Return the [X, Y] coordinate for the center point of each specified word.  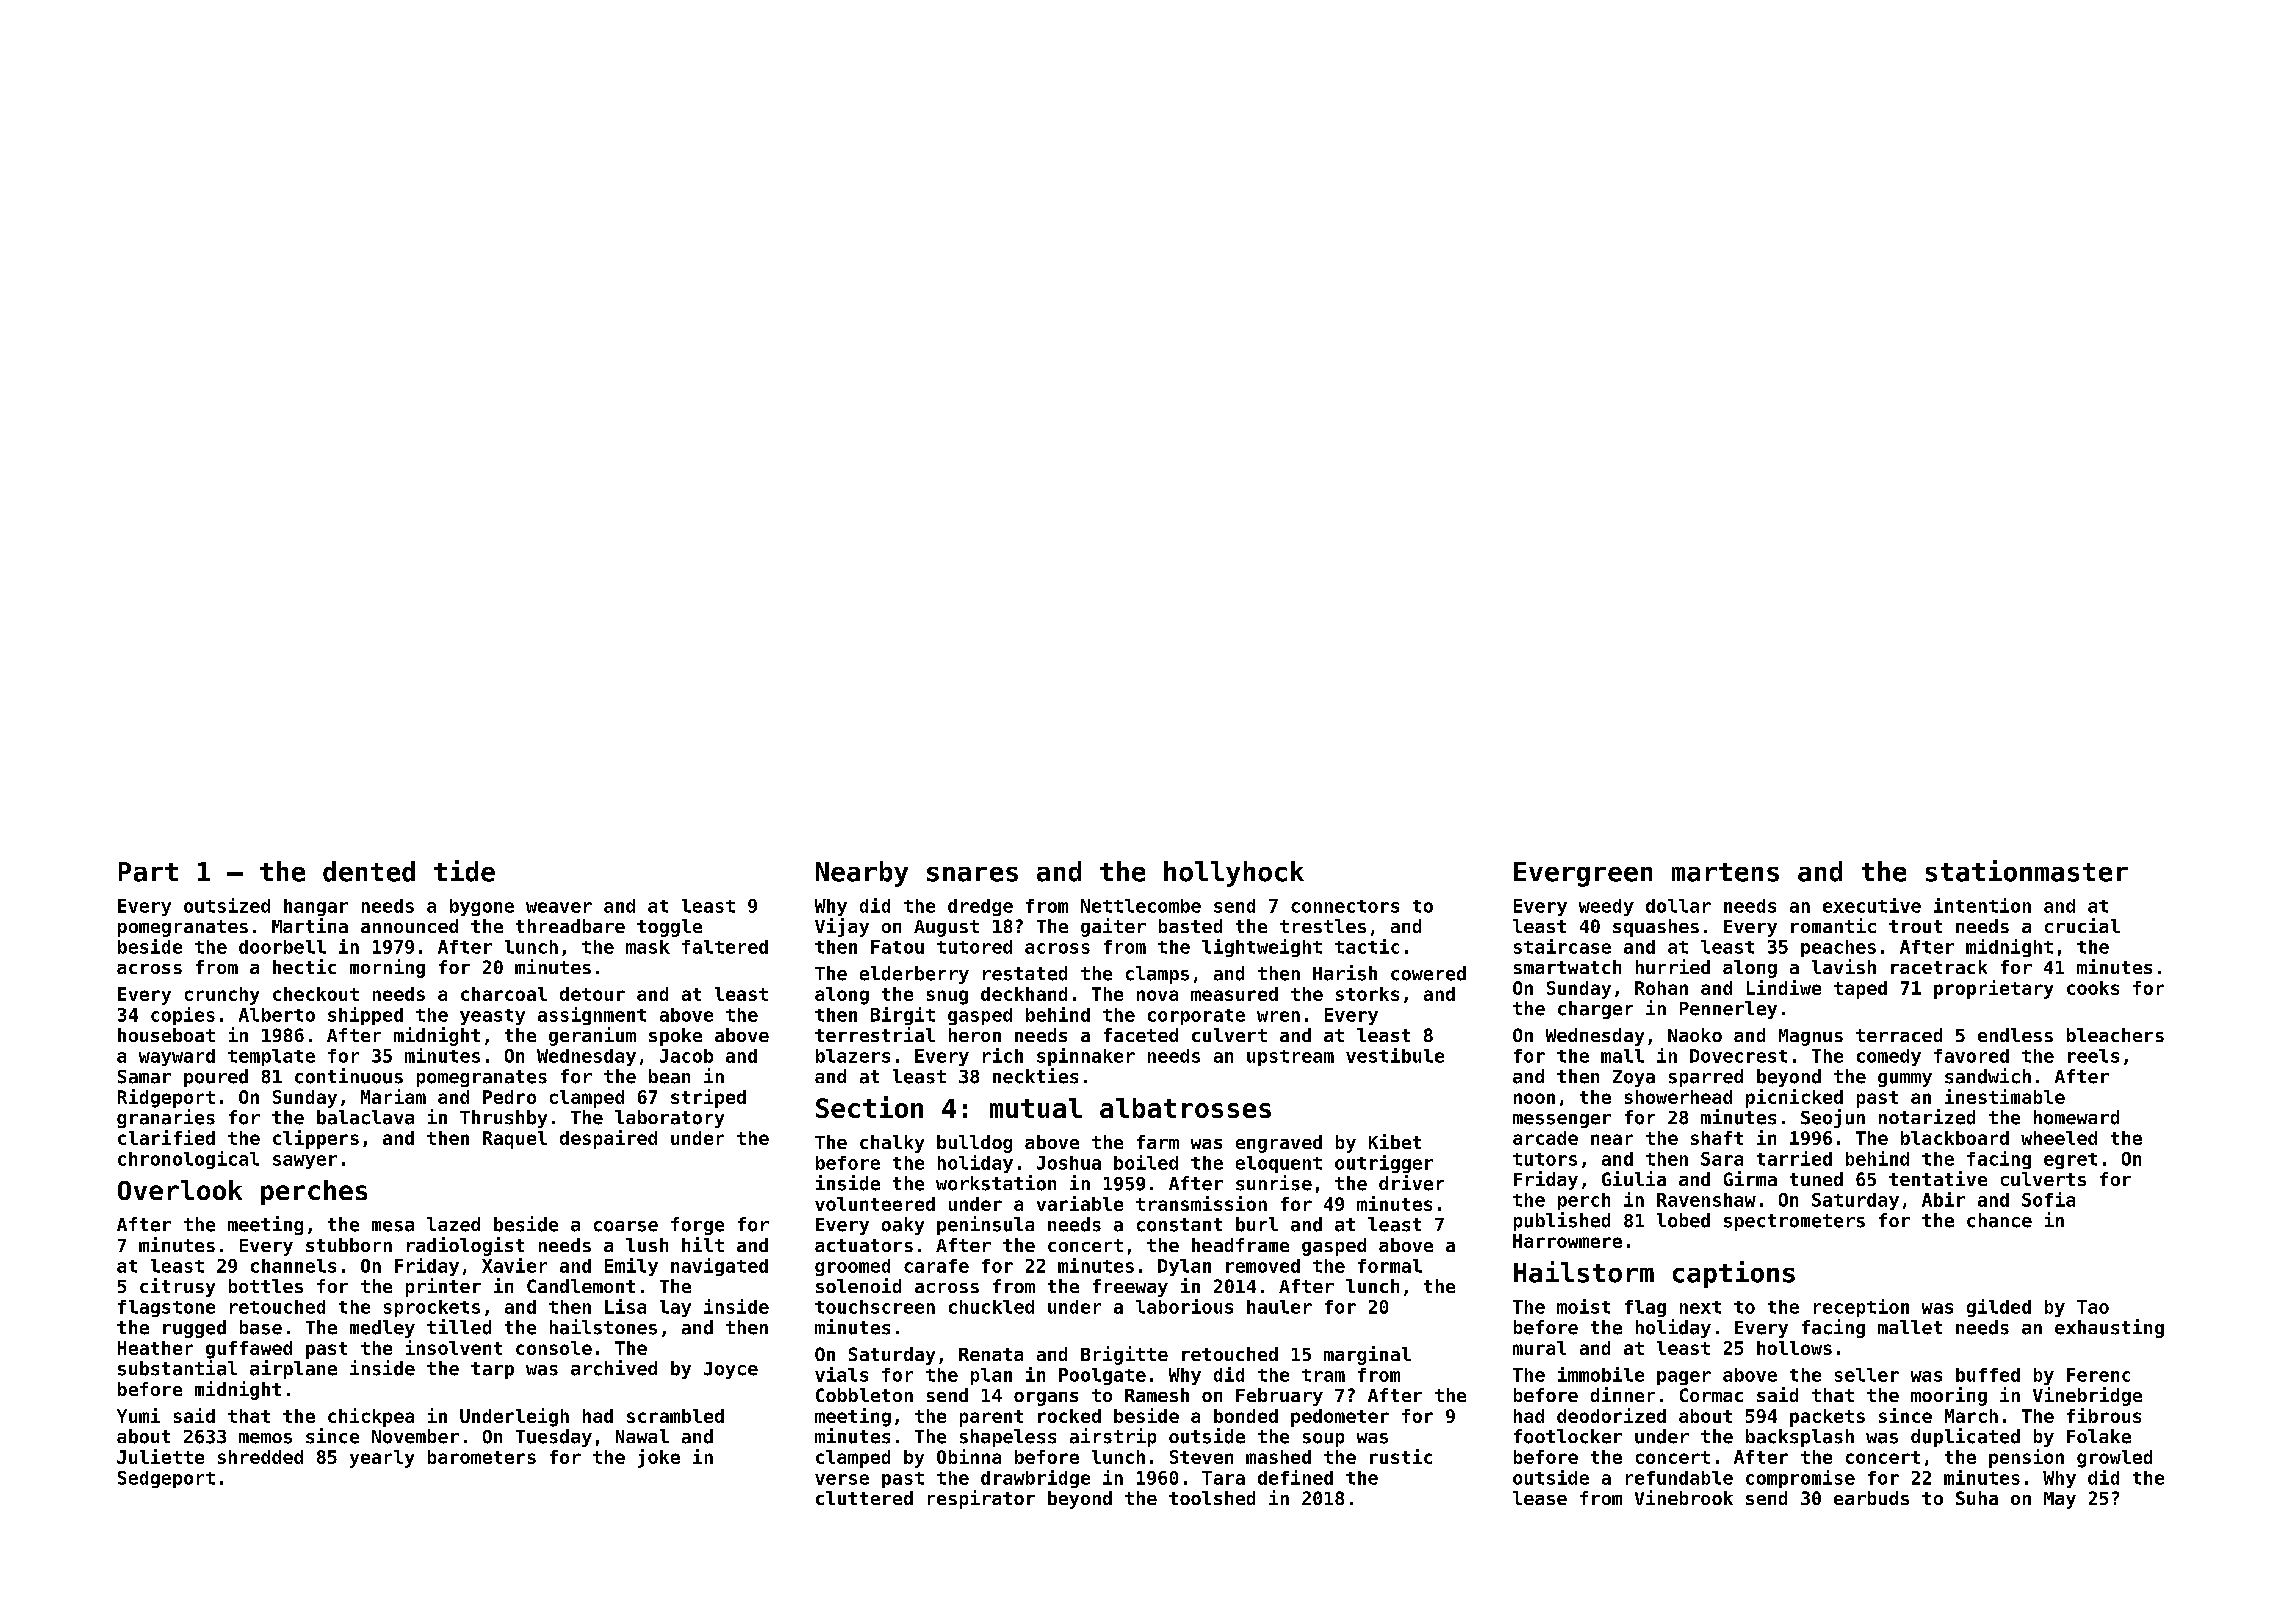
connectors [1345, 906]
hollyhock [1234, 874]
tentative [1938, 1178]
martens [1725, 872]
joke [659, 1458]
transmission [1201, 1203]
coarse [626, 1226]
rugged [194, 1329]
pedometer [1340, 1418]
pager [1684, 1378]
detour [592, 994]
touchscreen [875, 1307]
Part [148, 872]
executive [1872, 905]
